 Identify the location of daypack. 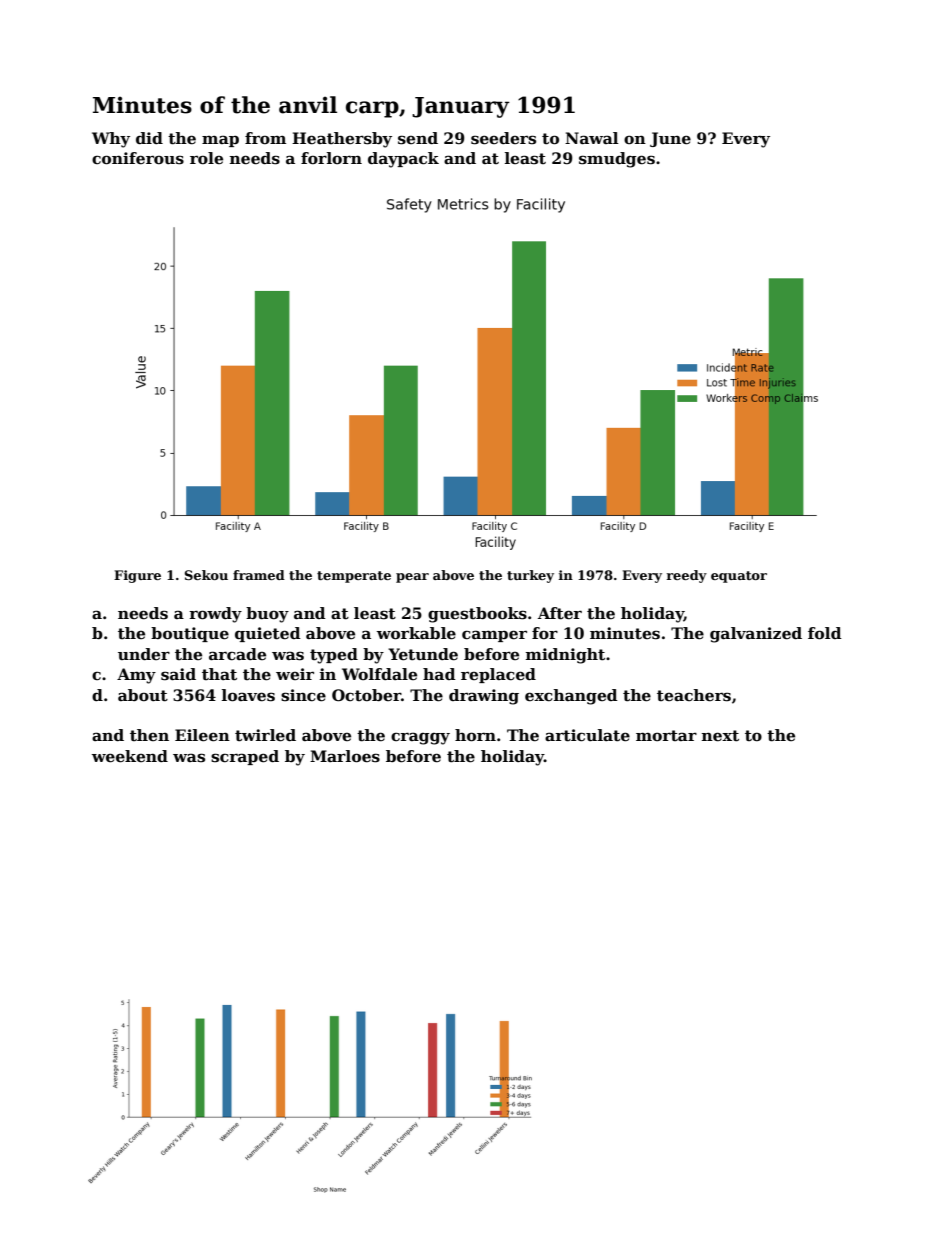
(403, 160).
